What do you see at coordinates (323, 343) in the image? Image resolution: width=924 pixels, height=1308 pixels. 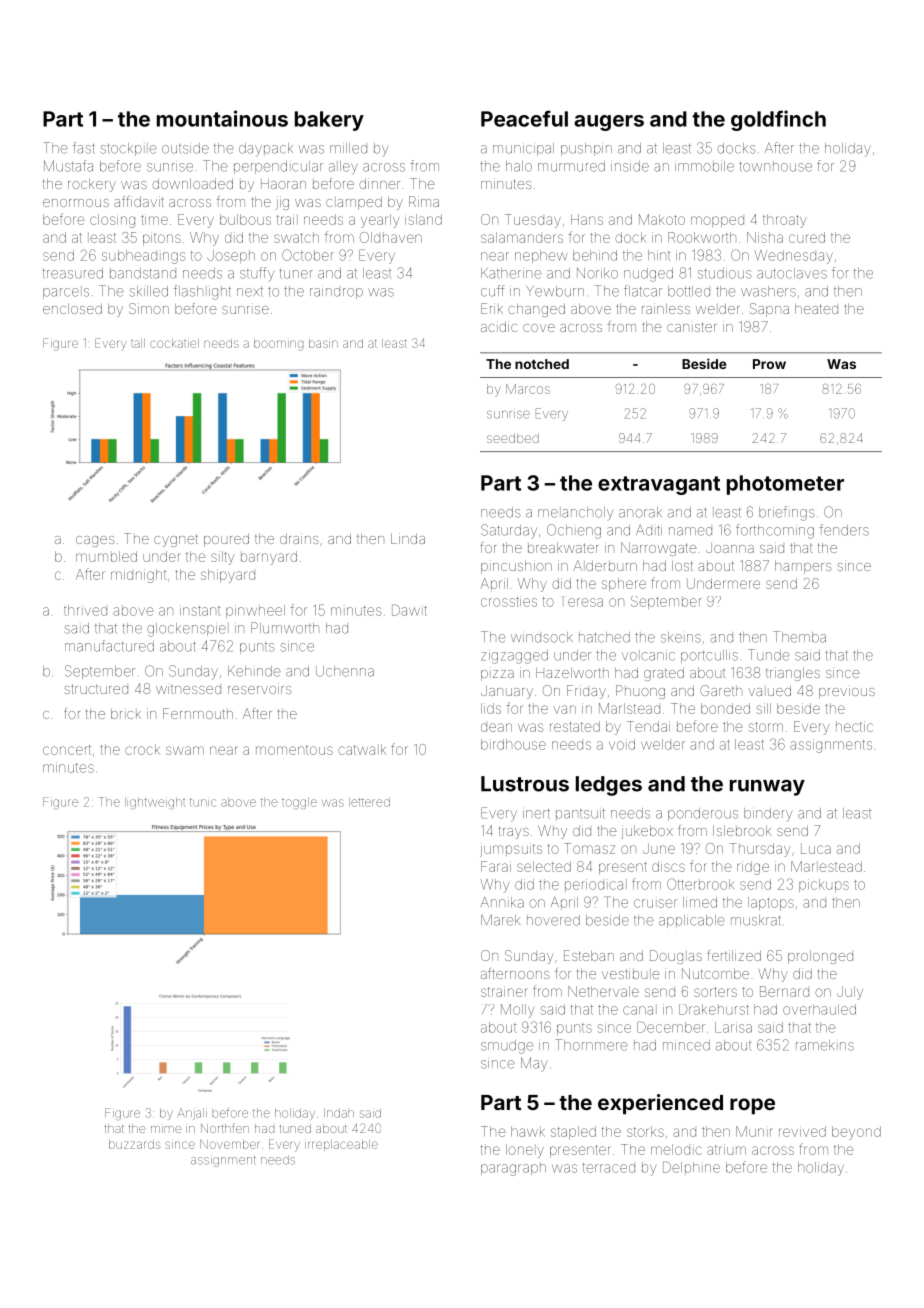 I see `basin` at bounding box center [323, 343].
